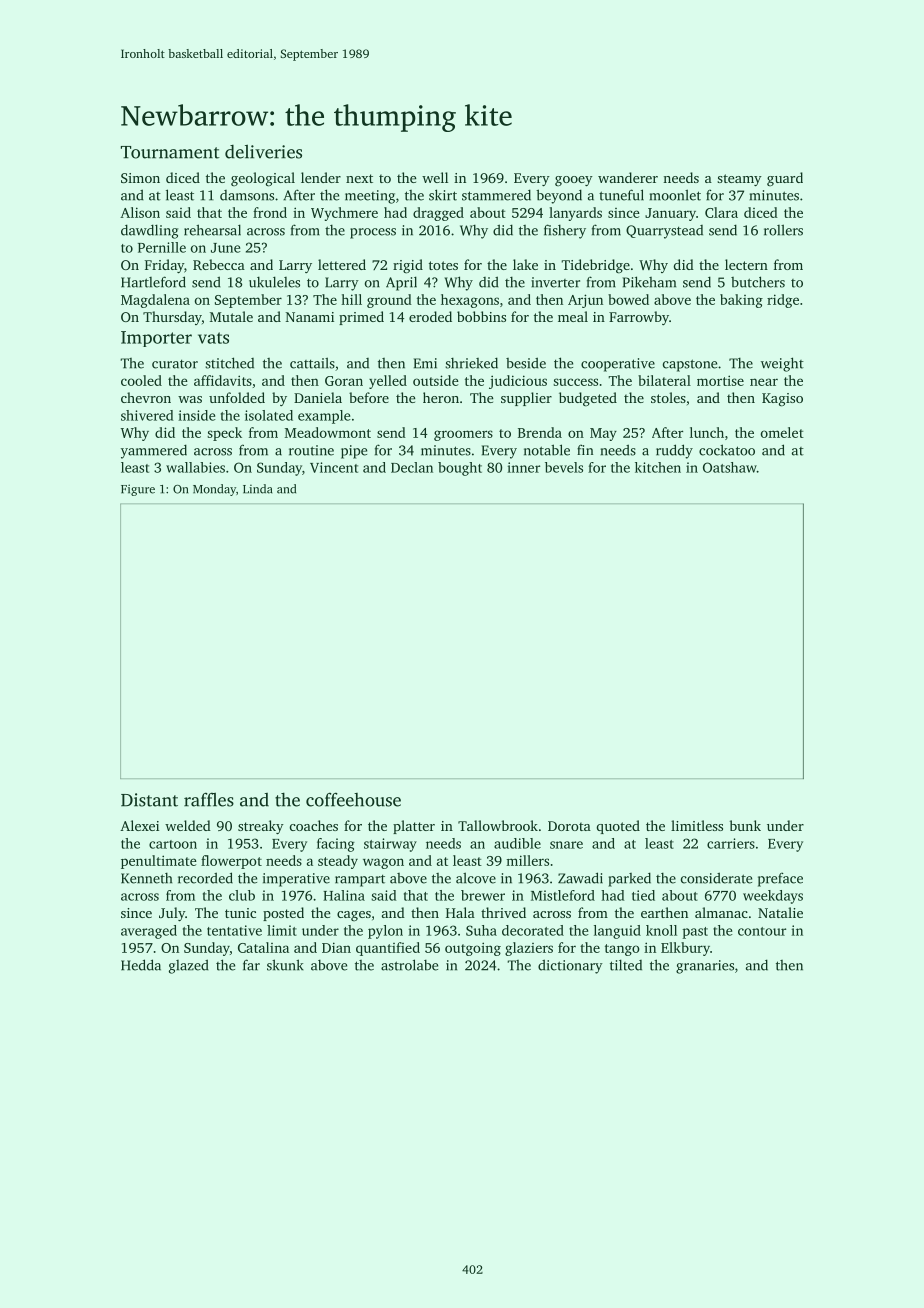 This screenshot has width=924, height=1308. I want to click on stammered, so click(496, 195).
